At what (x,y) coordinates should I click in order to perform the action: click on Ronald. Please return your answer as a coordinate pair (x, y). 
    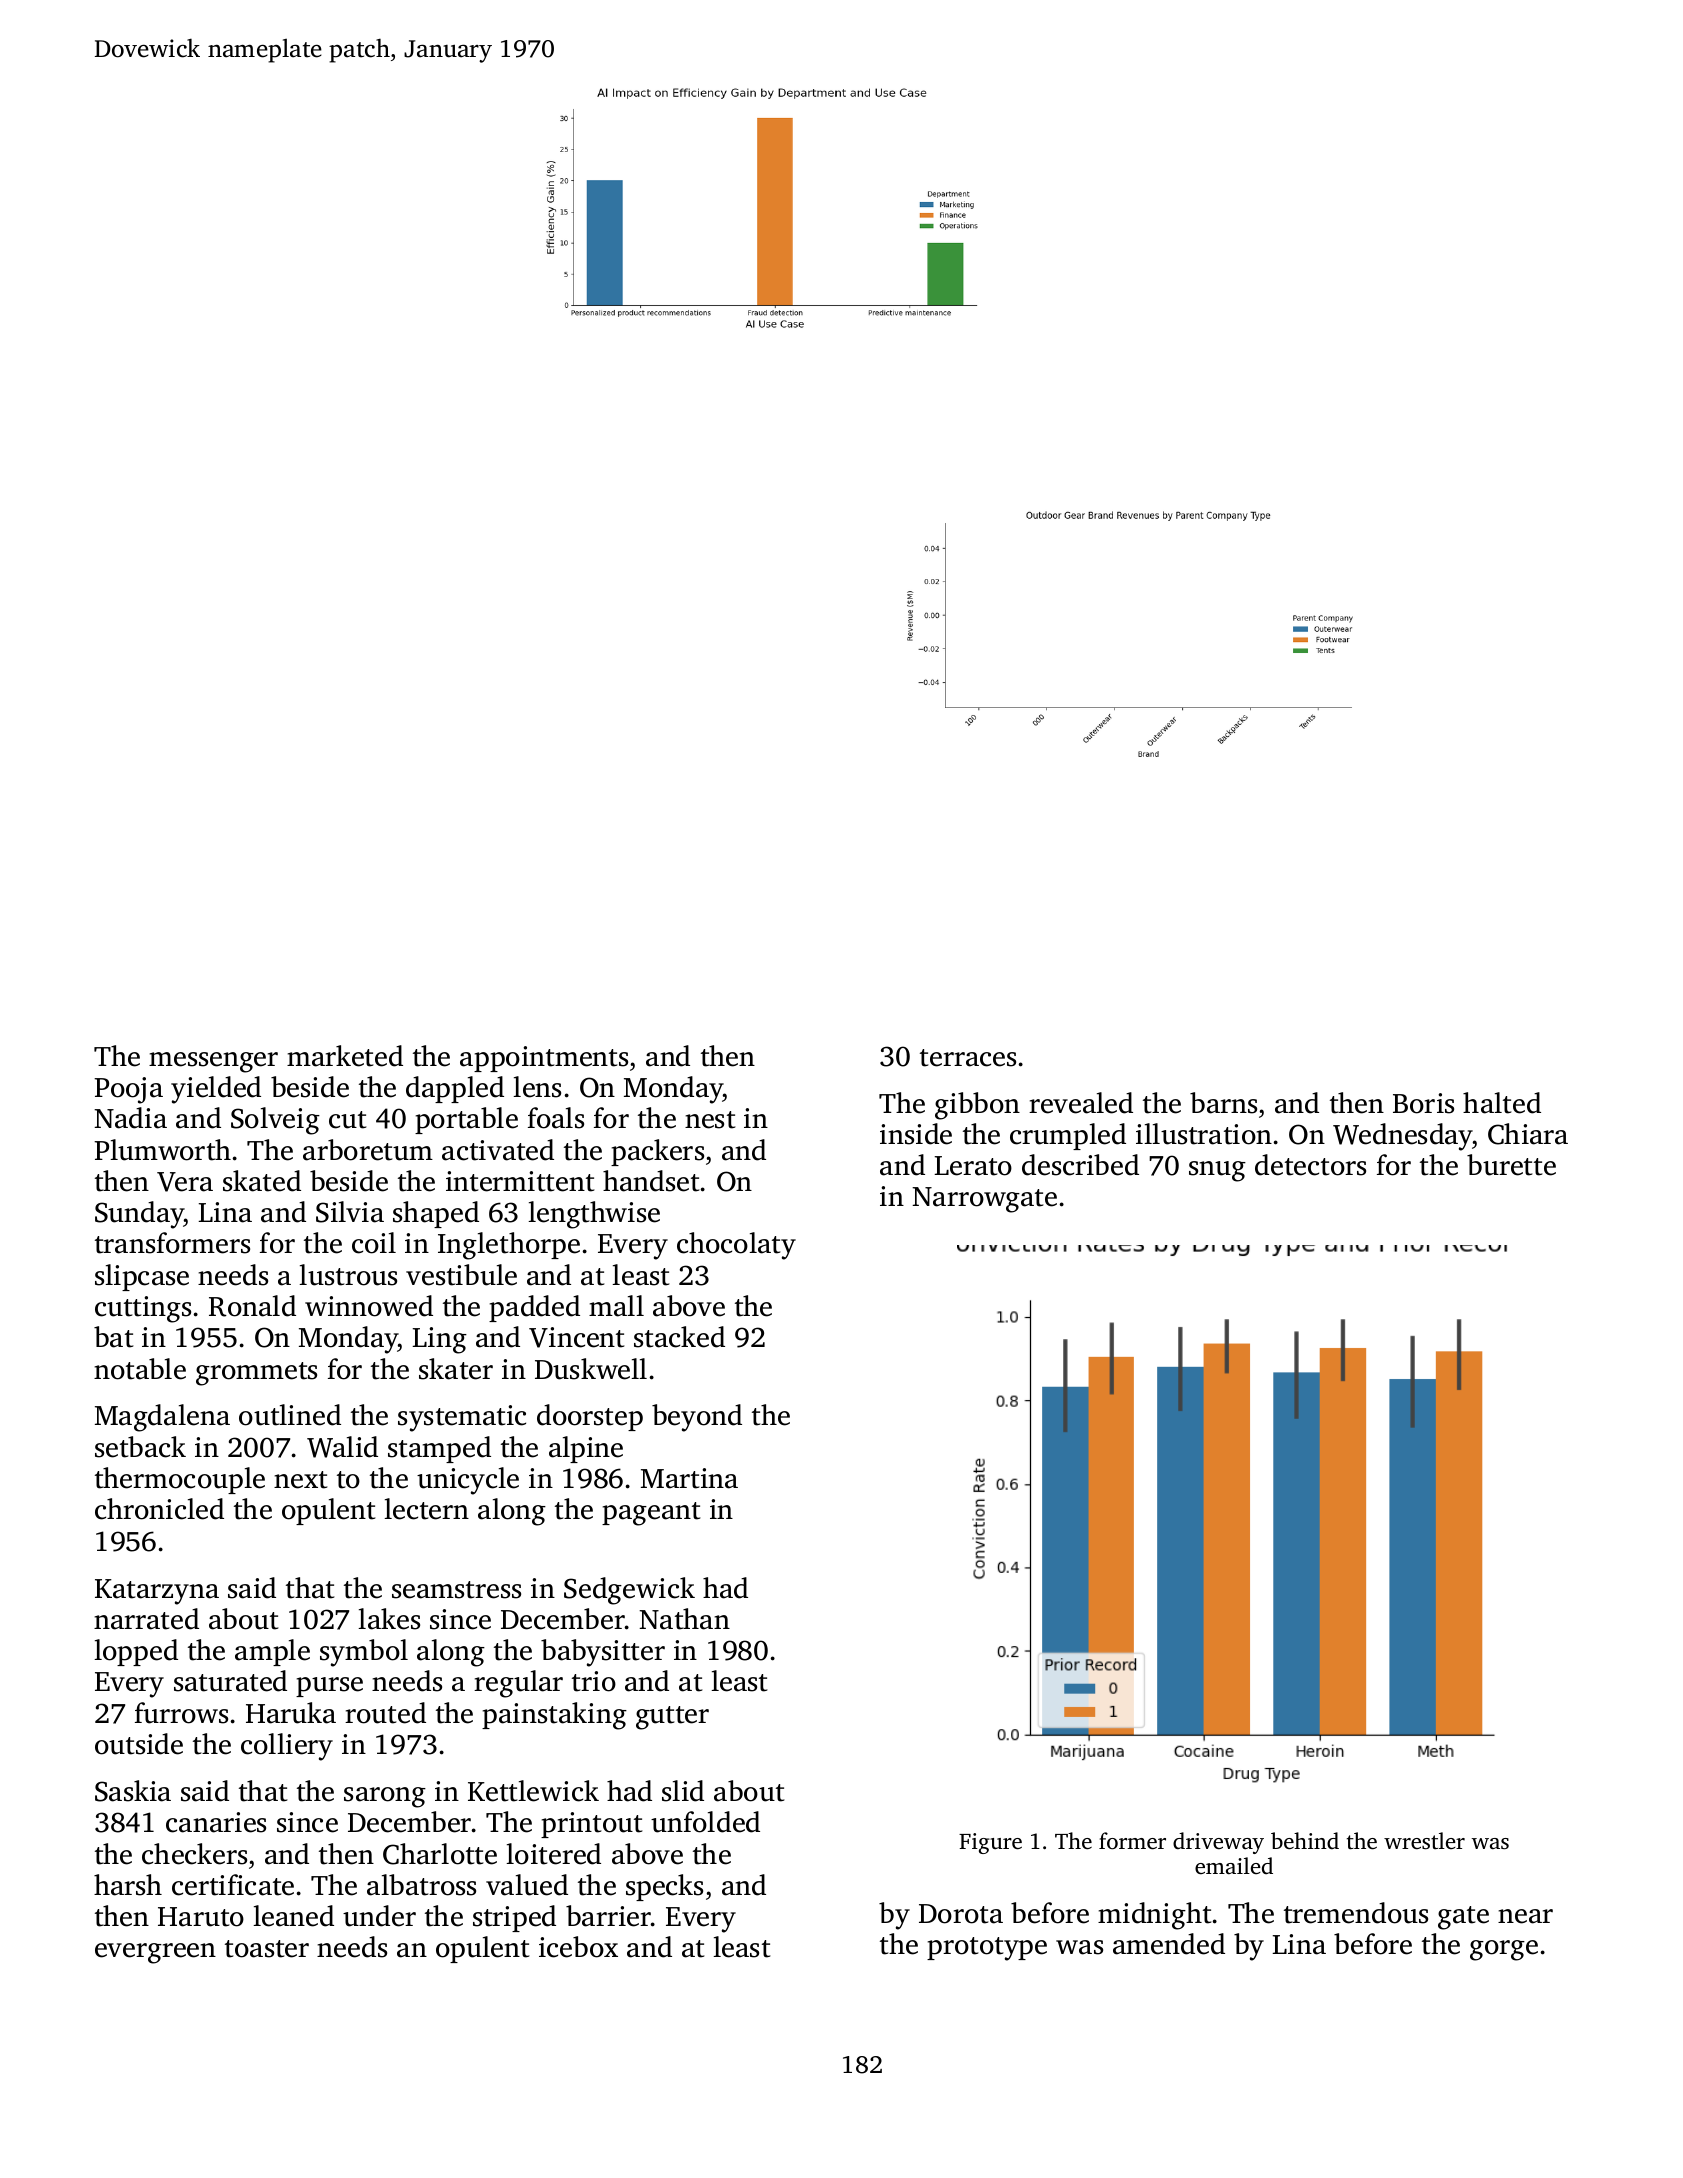
    Looking at the image, I should click on (252, 1306).
